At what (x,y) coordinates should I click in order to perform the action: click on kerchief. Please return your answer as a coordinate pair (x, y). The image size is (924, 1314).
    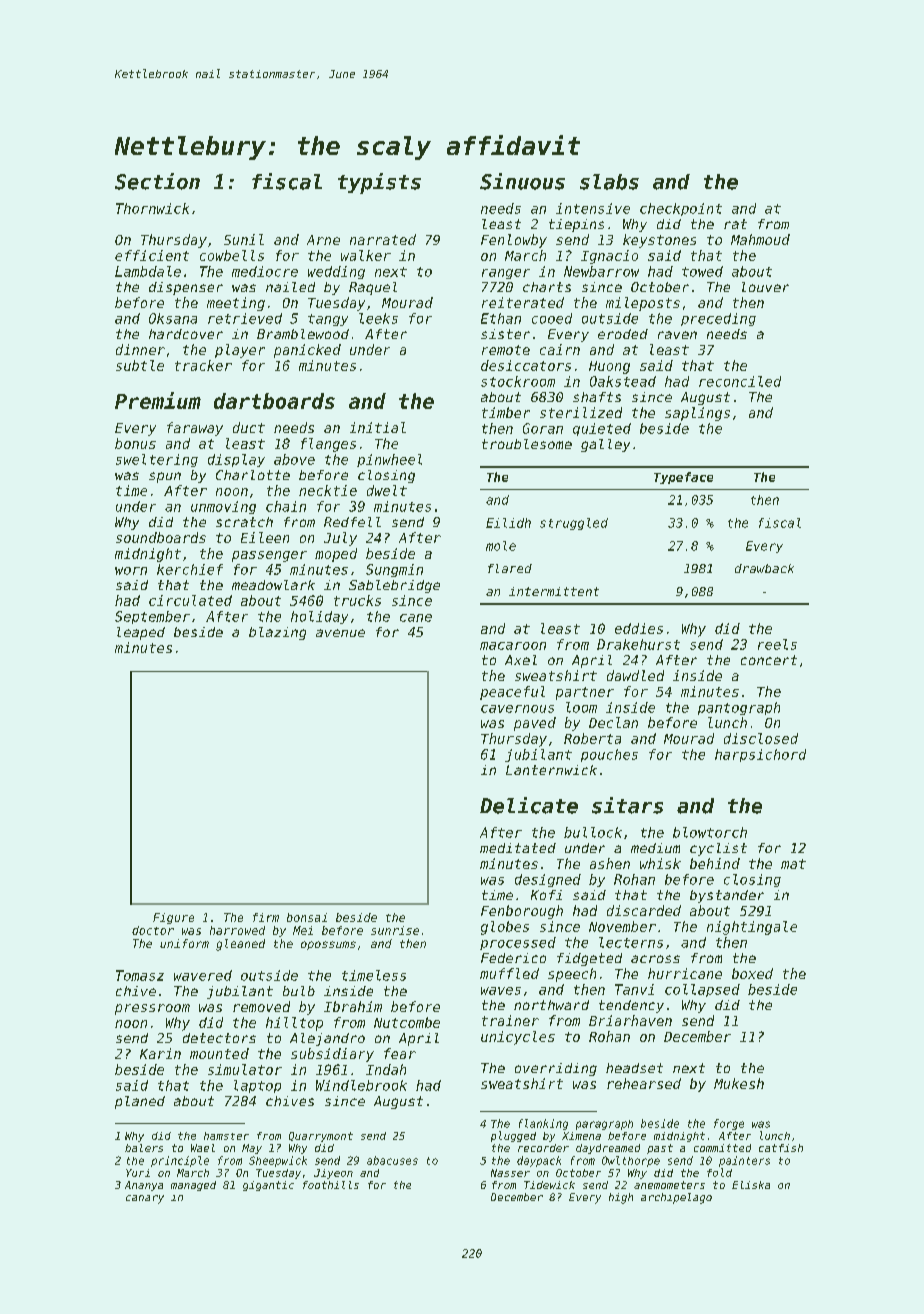
    Looking at the image, I should click on (190, 569).
